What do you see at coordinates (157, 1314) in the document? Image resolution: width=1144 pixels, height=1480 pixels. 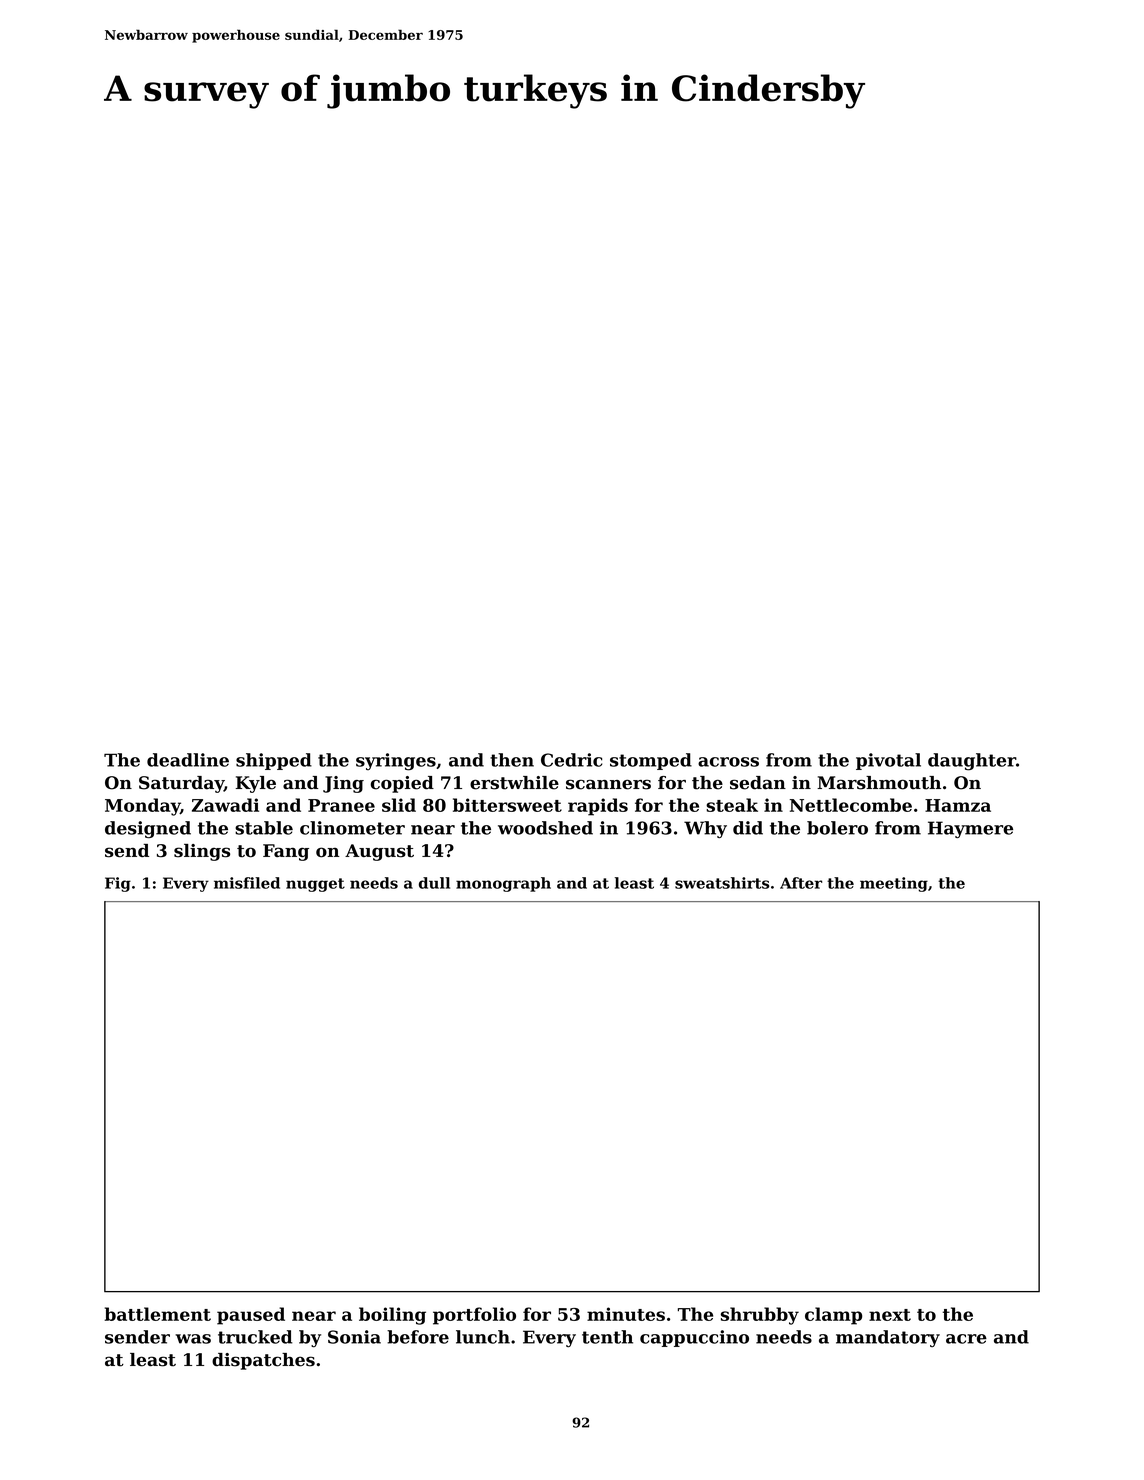 I see `battlement` at bounding box center [157, 1314].
